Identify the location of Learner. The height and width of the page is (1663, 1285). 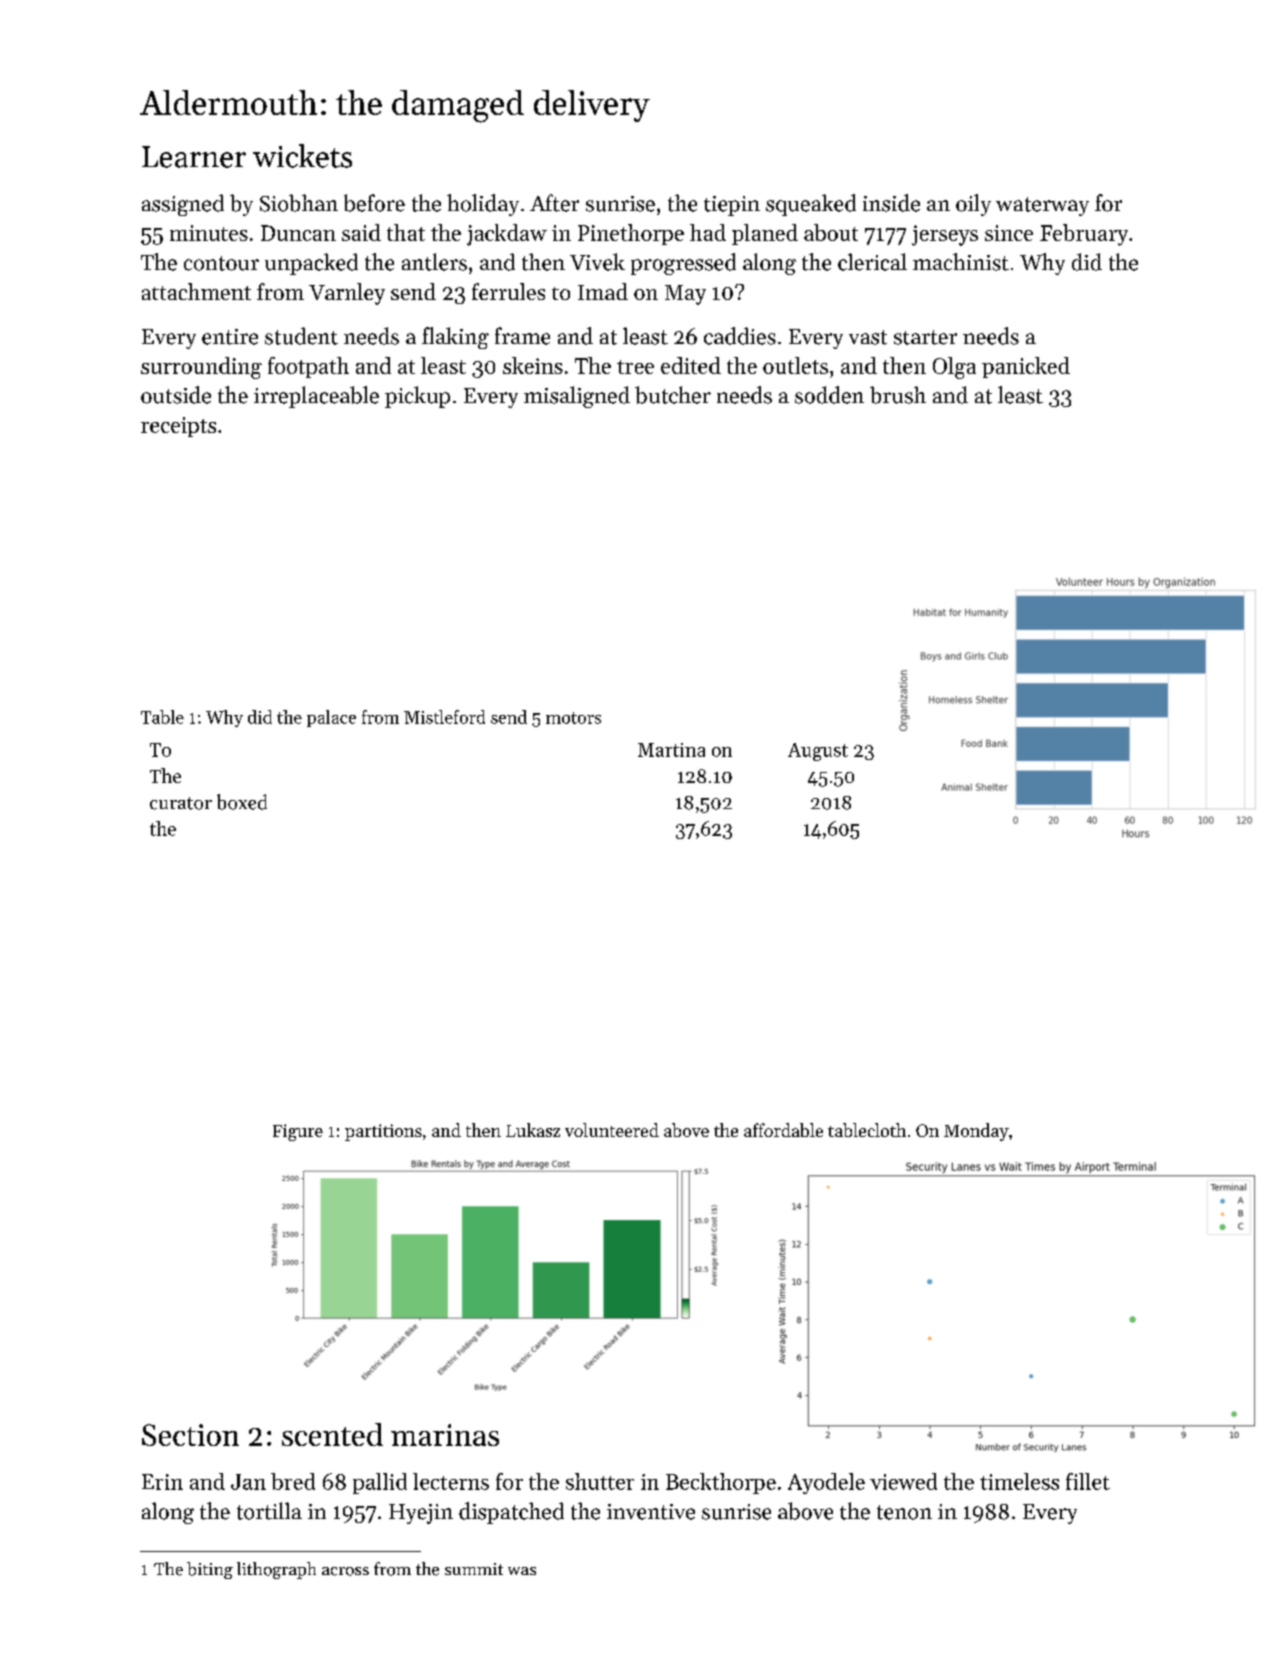
(194, 157).
